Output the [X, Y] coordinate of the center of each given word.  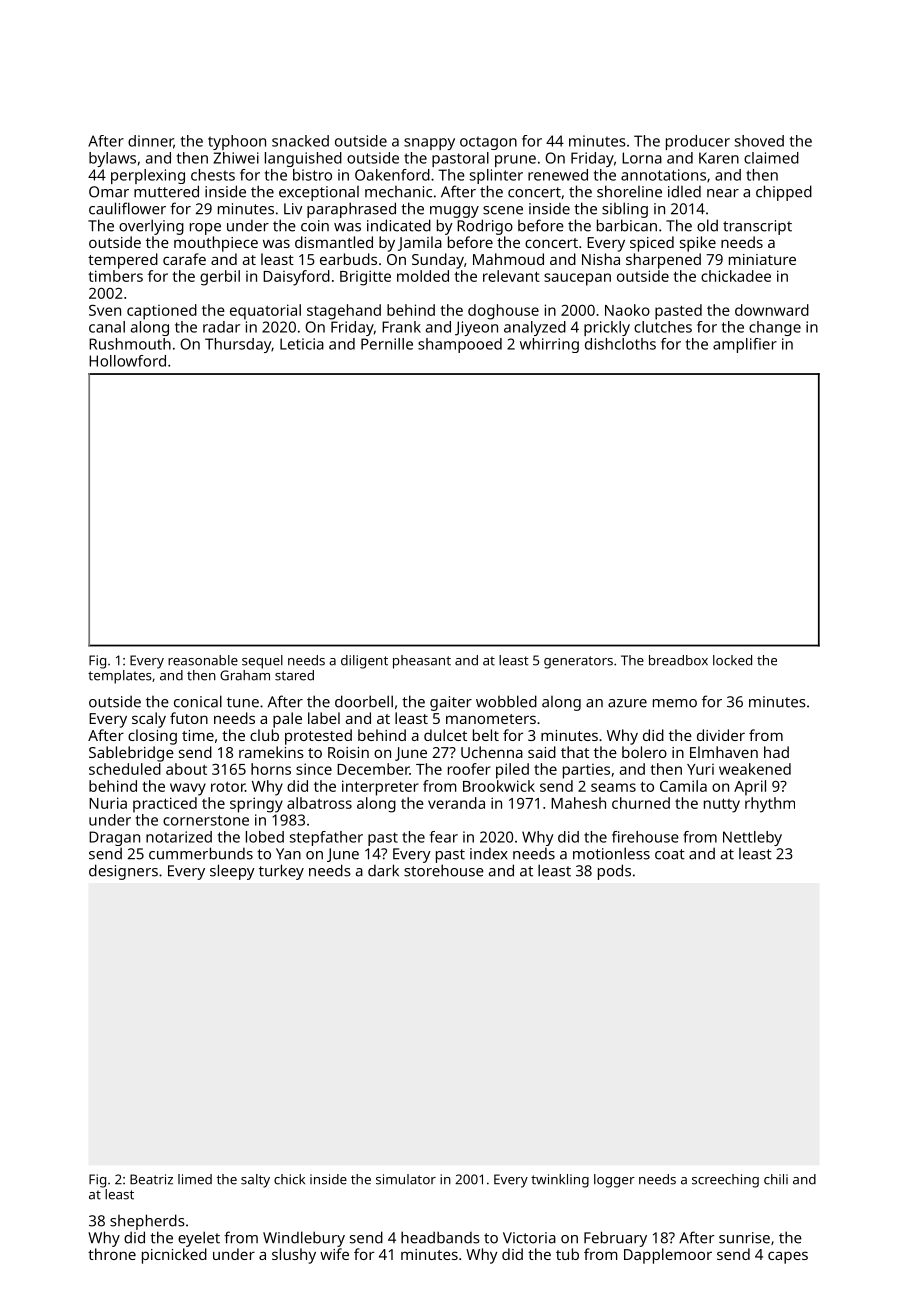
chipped [784, 193]
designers [123, 872]
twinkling [560, 1181]
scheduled [125, 769]
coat [670, 854]
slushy [294, 1256]
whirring [549, 345]
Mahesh [578, 803]
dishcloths [620, 344]
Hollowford [127, 361]
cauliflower [127, 208]
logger [614, 1181]
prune [515, 161]
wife [334, 1254]
